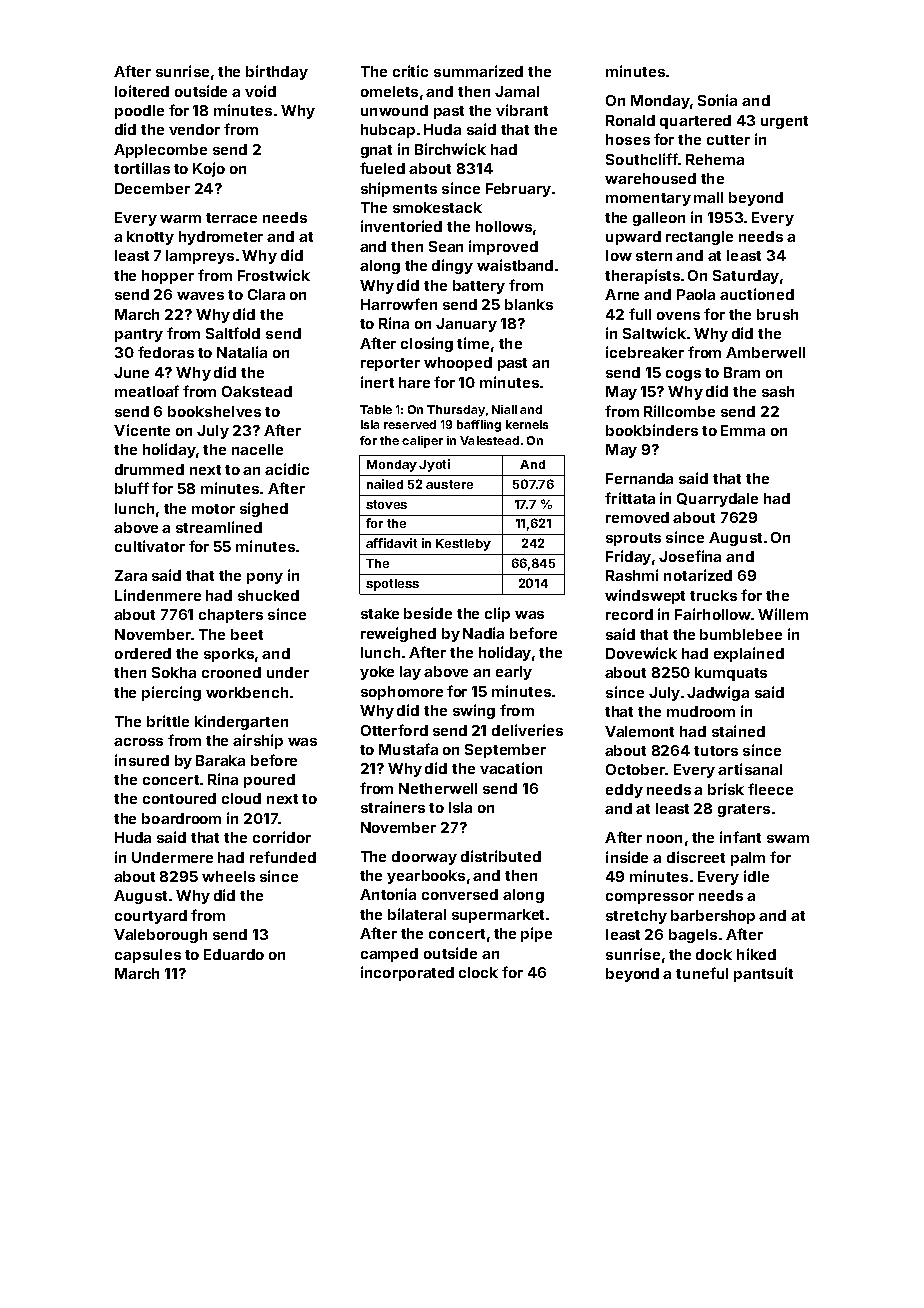 The image size is (924, 1308). Describe the element at coordinates (483, 633) in the screenshot. I see `Nadia` at that location.
